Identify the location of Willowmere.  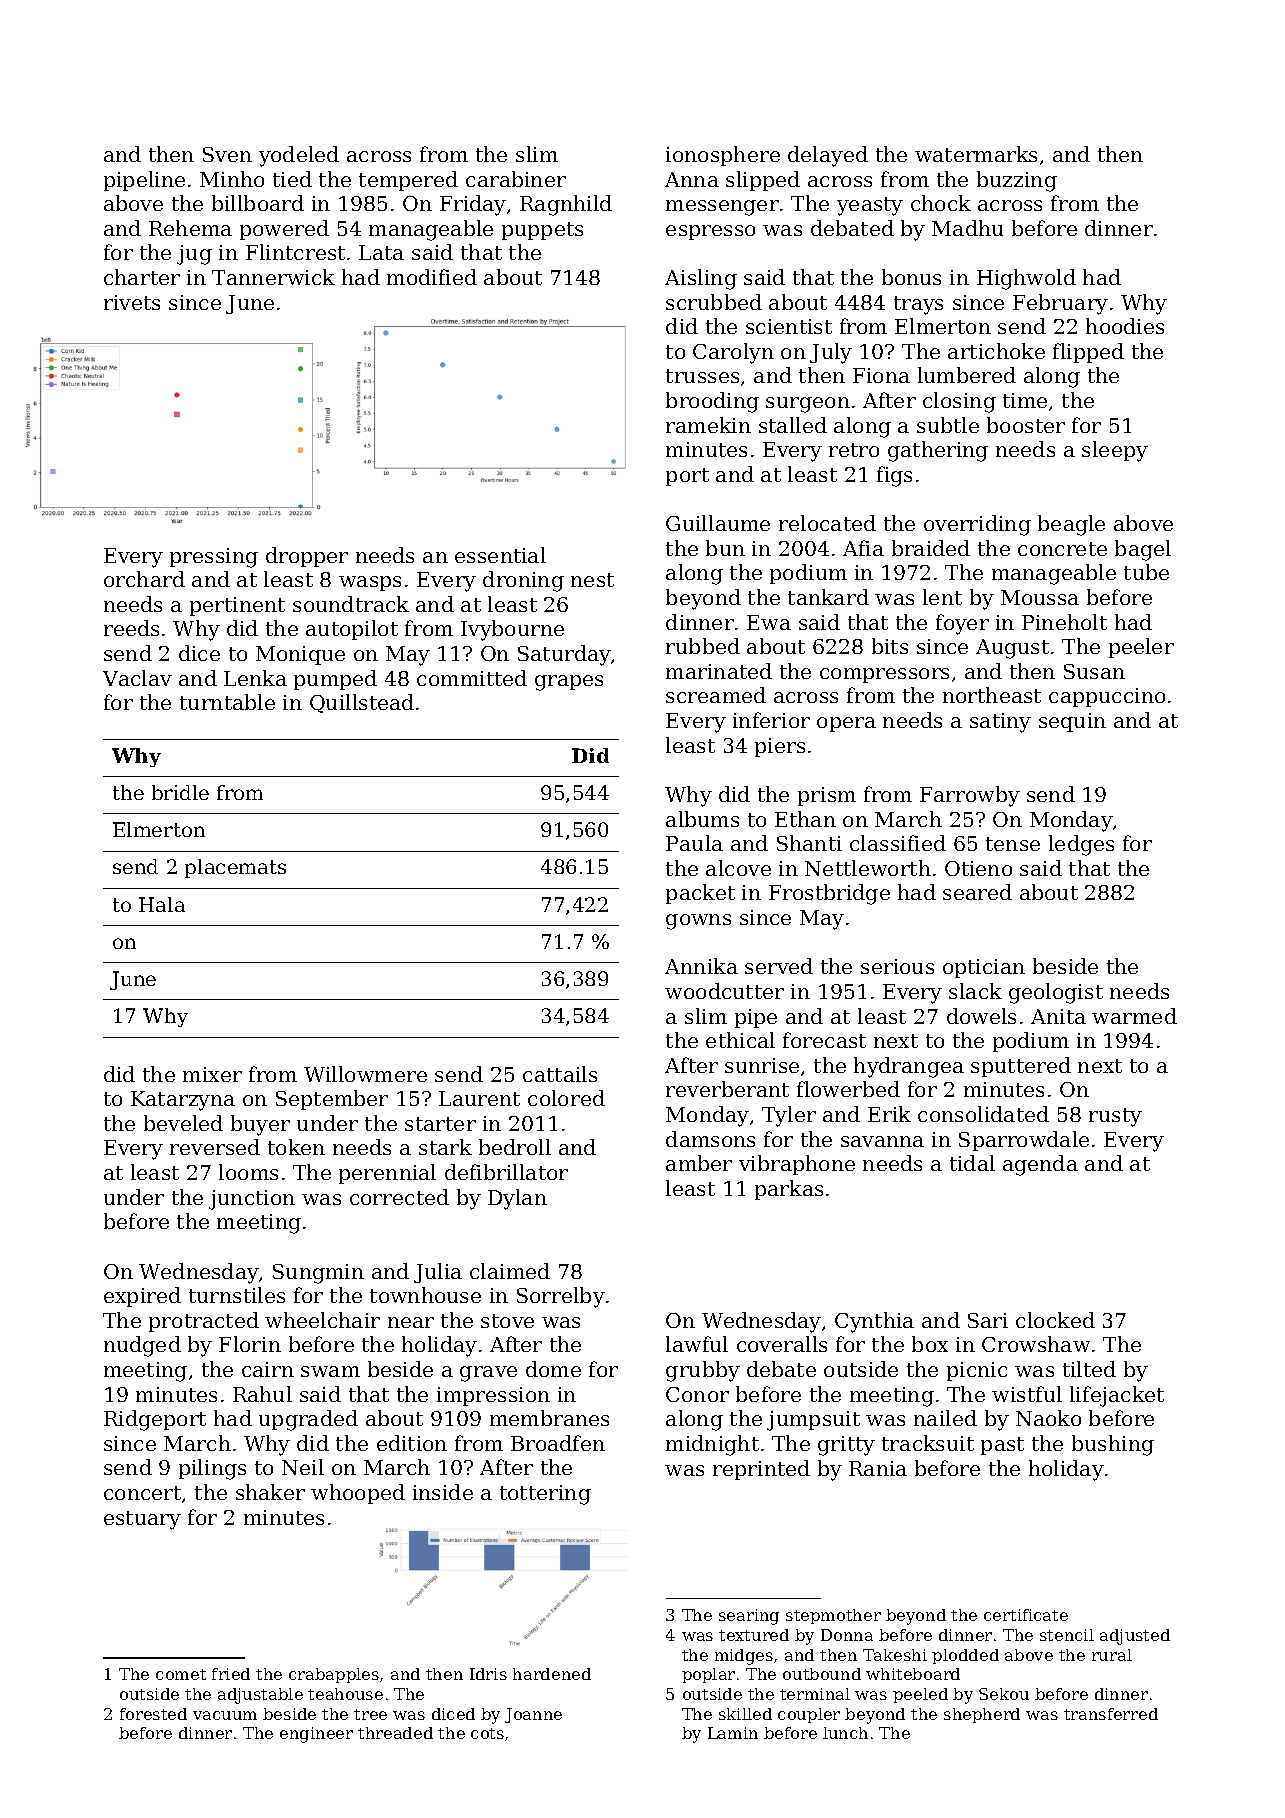
(365, 1074).
